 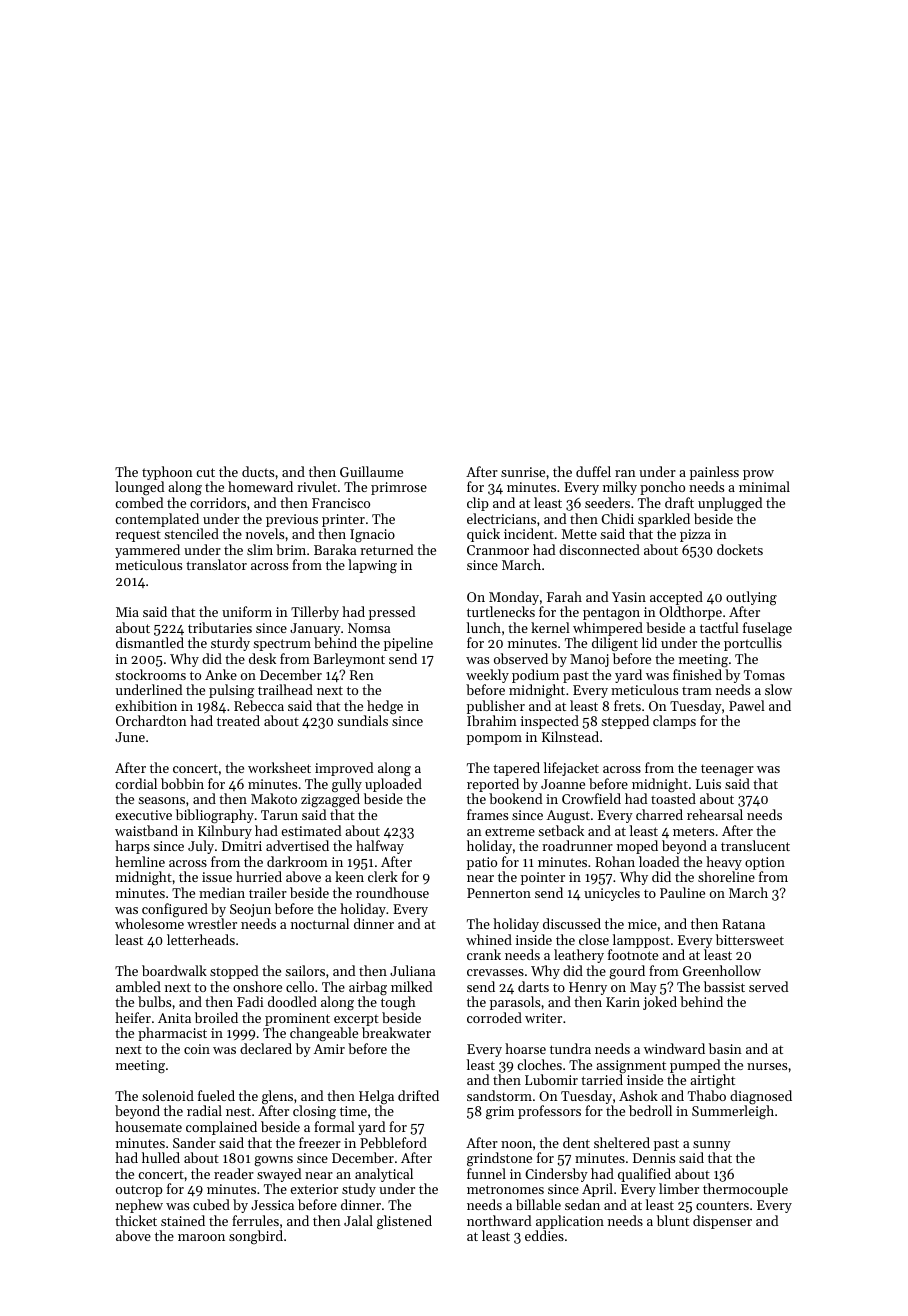 I want to click on corridors, so click(x=218, y=502).
